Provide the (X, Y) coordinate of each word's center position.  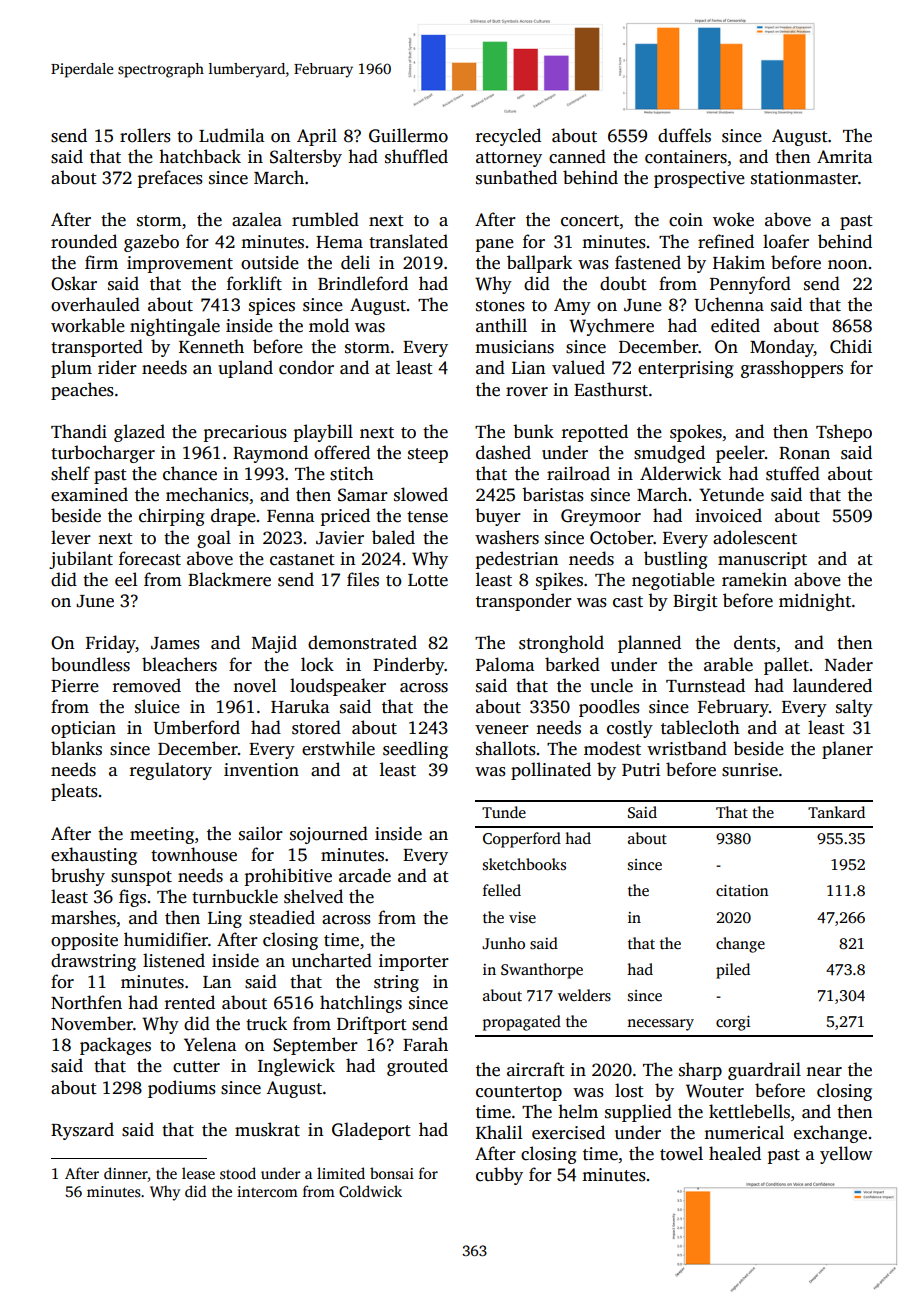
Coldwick (370, 1191)
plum (71, 369)
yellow (846, 1155)
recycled (508, 137)
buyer (498, 517)
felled (502, 890)
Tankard (836, 812)
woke (733, 219)
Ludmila (231, 135)
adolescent (755, 537)
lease (198, 1173)
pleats (74, 792)
